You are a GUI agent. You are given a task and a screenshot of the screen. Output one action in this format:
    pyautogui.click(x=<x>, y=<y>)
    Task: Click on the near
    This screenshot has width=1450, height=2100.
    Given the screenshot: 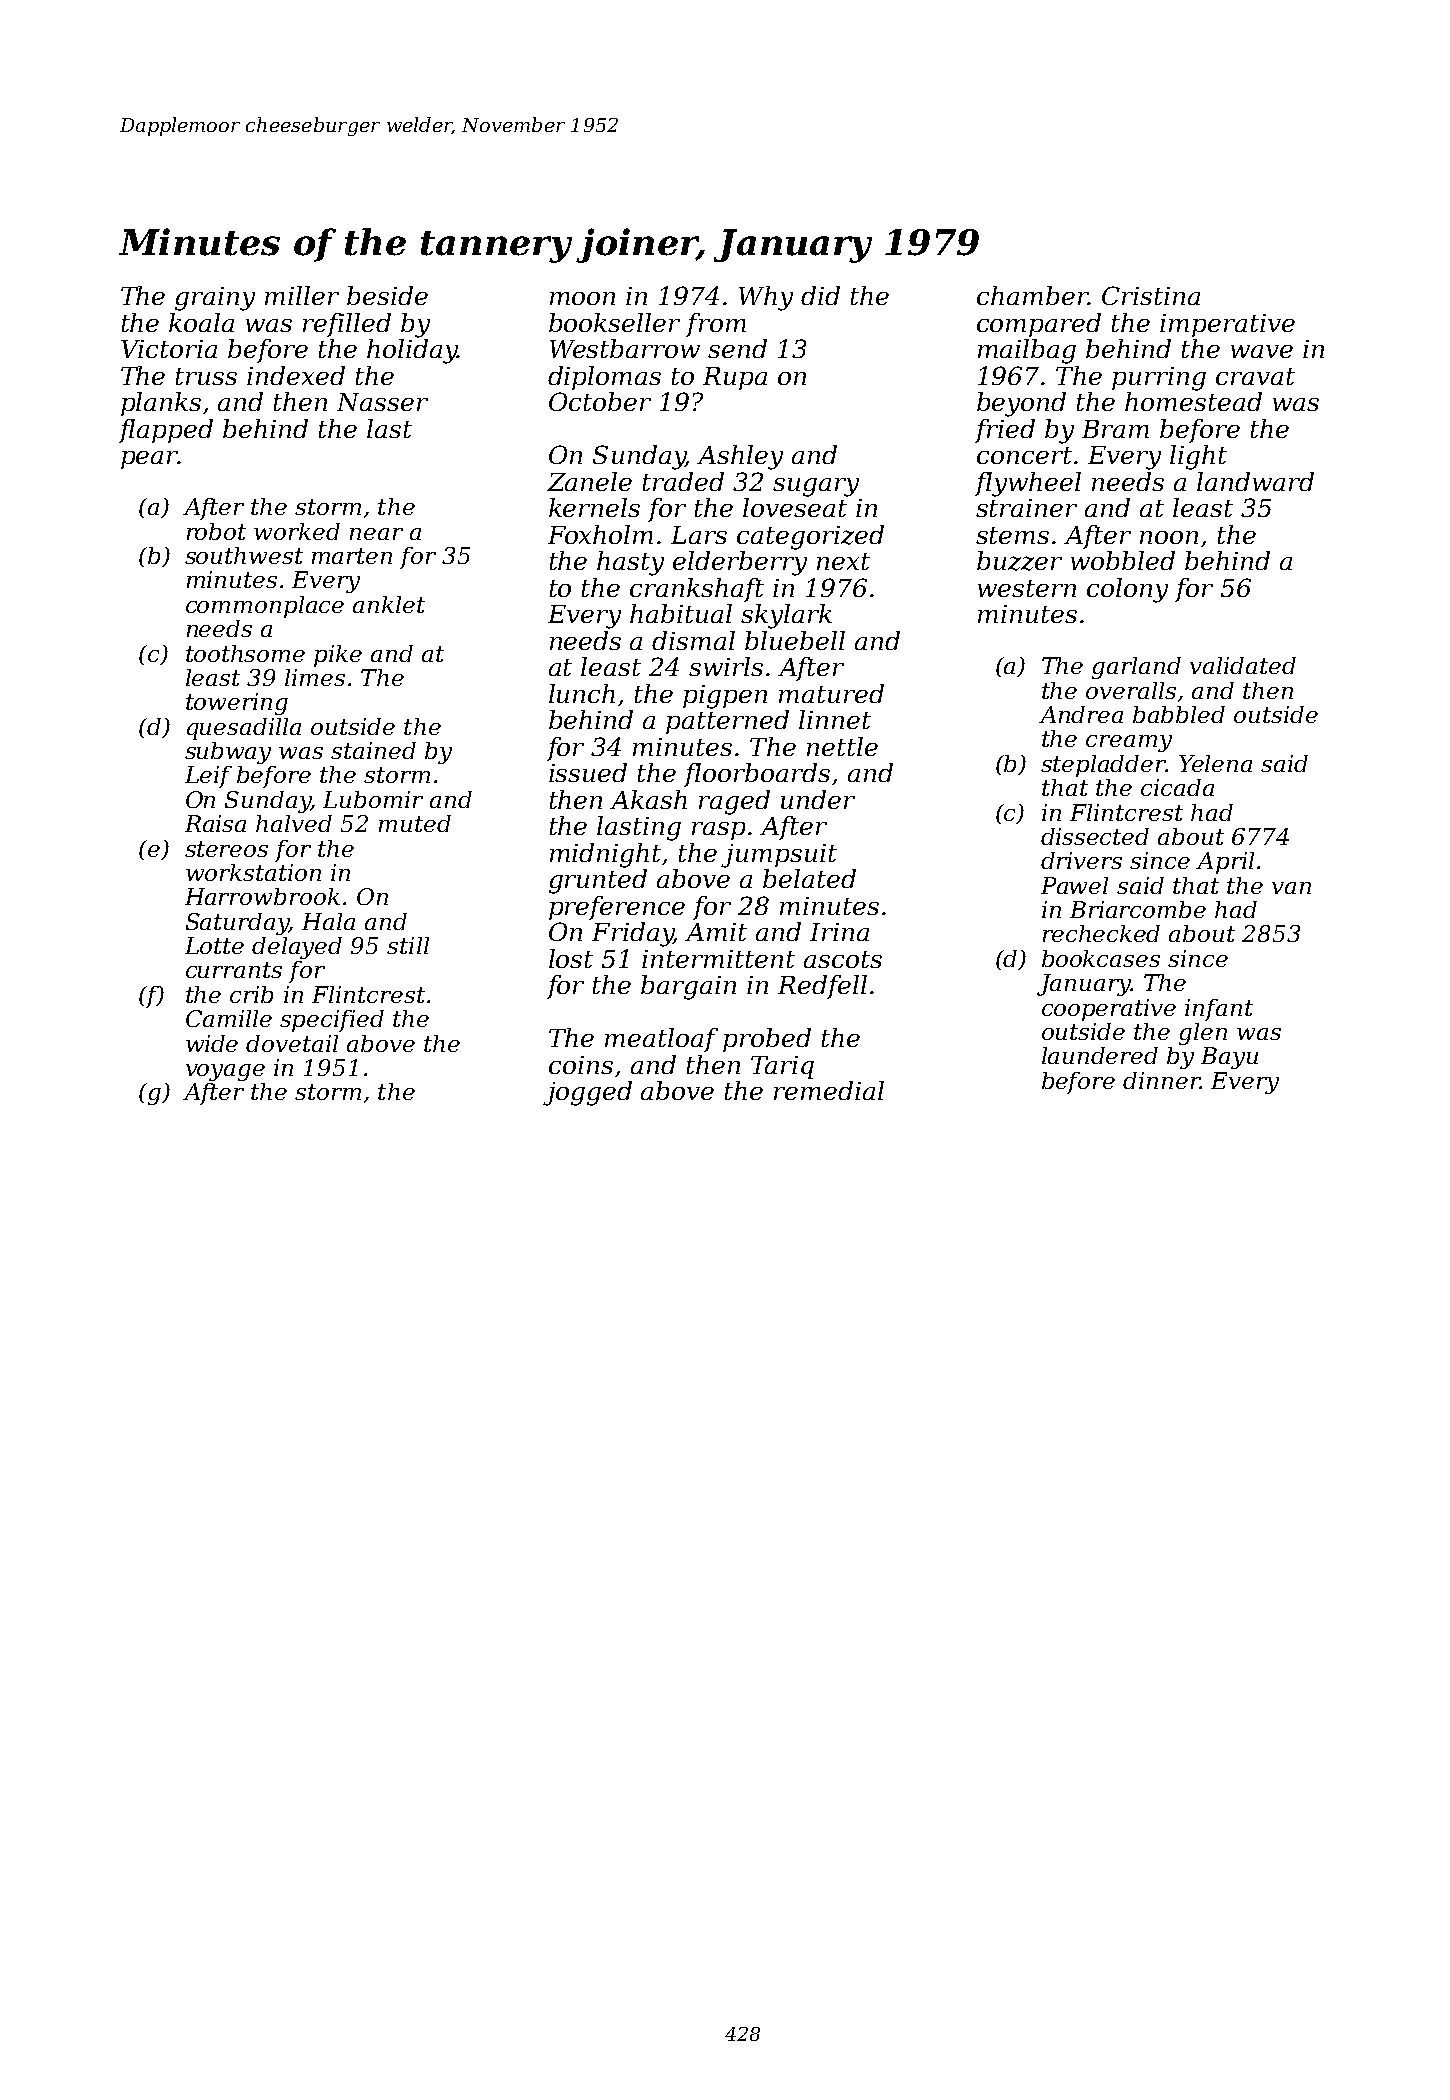 What is the action you would take?
    pyautogui.click(x=376, y=534)
